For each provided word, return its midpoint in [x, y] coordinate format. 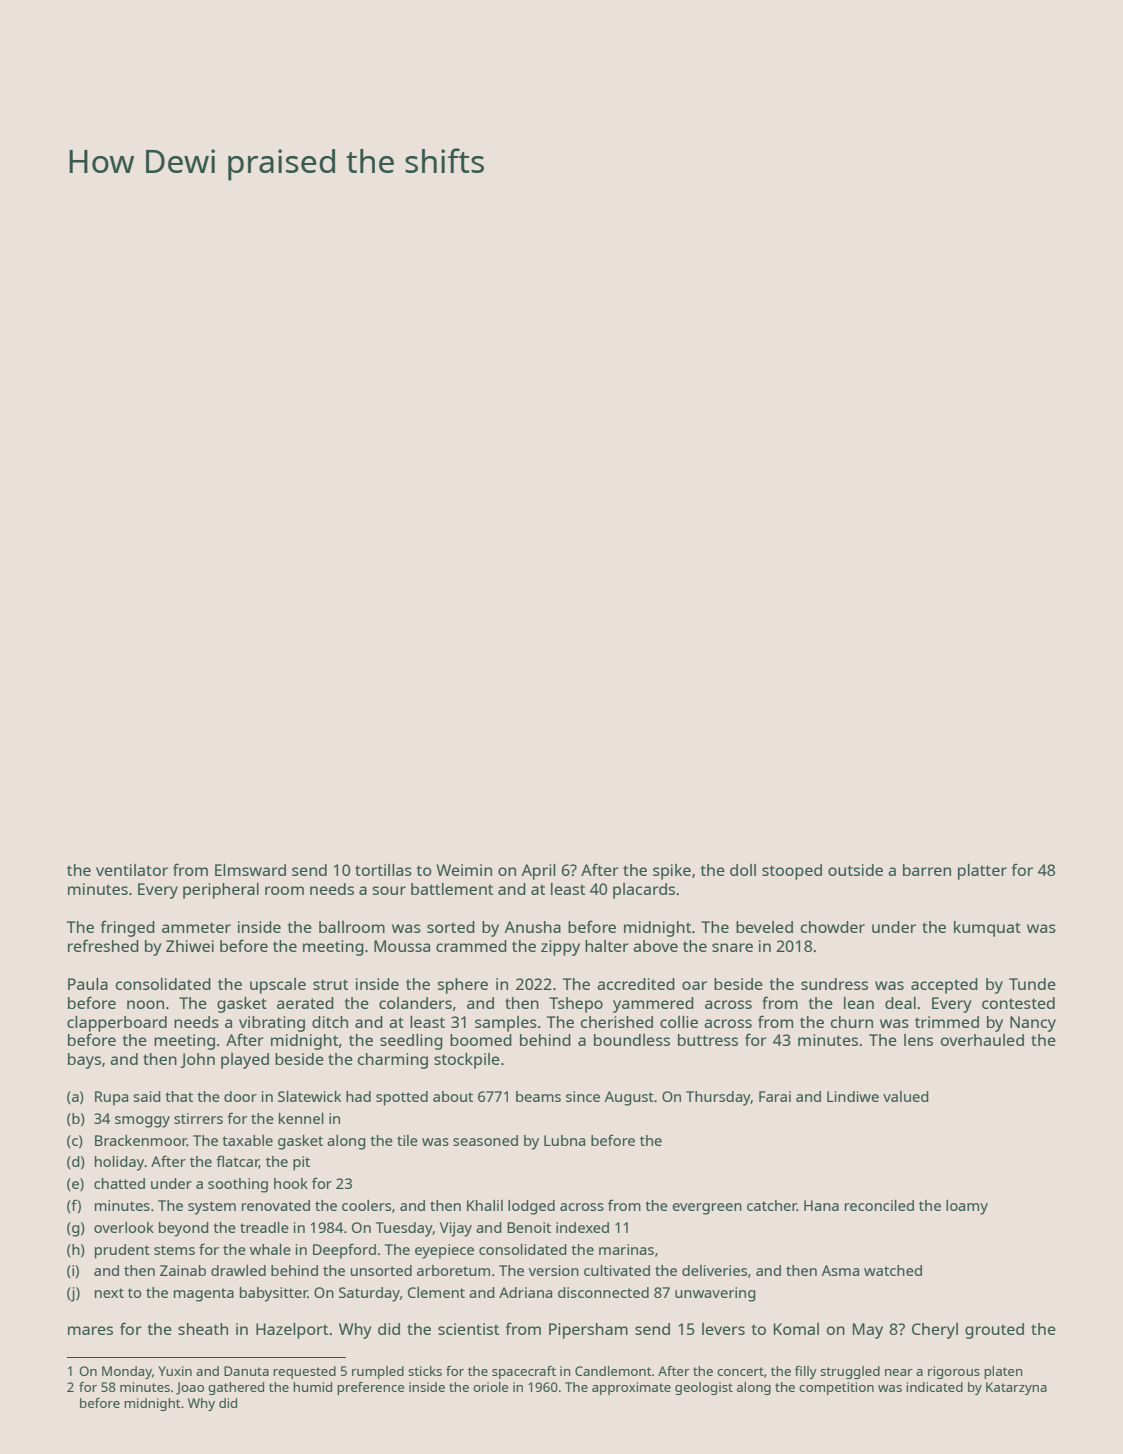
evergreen [707, 1209]
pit [301, 1163]
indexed [582, 1227]
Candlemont [613, 1371]
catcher [772, 1205]
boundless [632, 1040]
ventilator [132, 870]
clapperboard [117, 1024]
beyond [184, 1229]
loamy [967, 1207]
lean [859, 1003]
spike [672, 872]
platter [982, 872]
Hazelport [292, 1331]
